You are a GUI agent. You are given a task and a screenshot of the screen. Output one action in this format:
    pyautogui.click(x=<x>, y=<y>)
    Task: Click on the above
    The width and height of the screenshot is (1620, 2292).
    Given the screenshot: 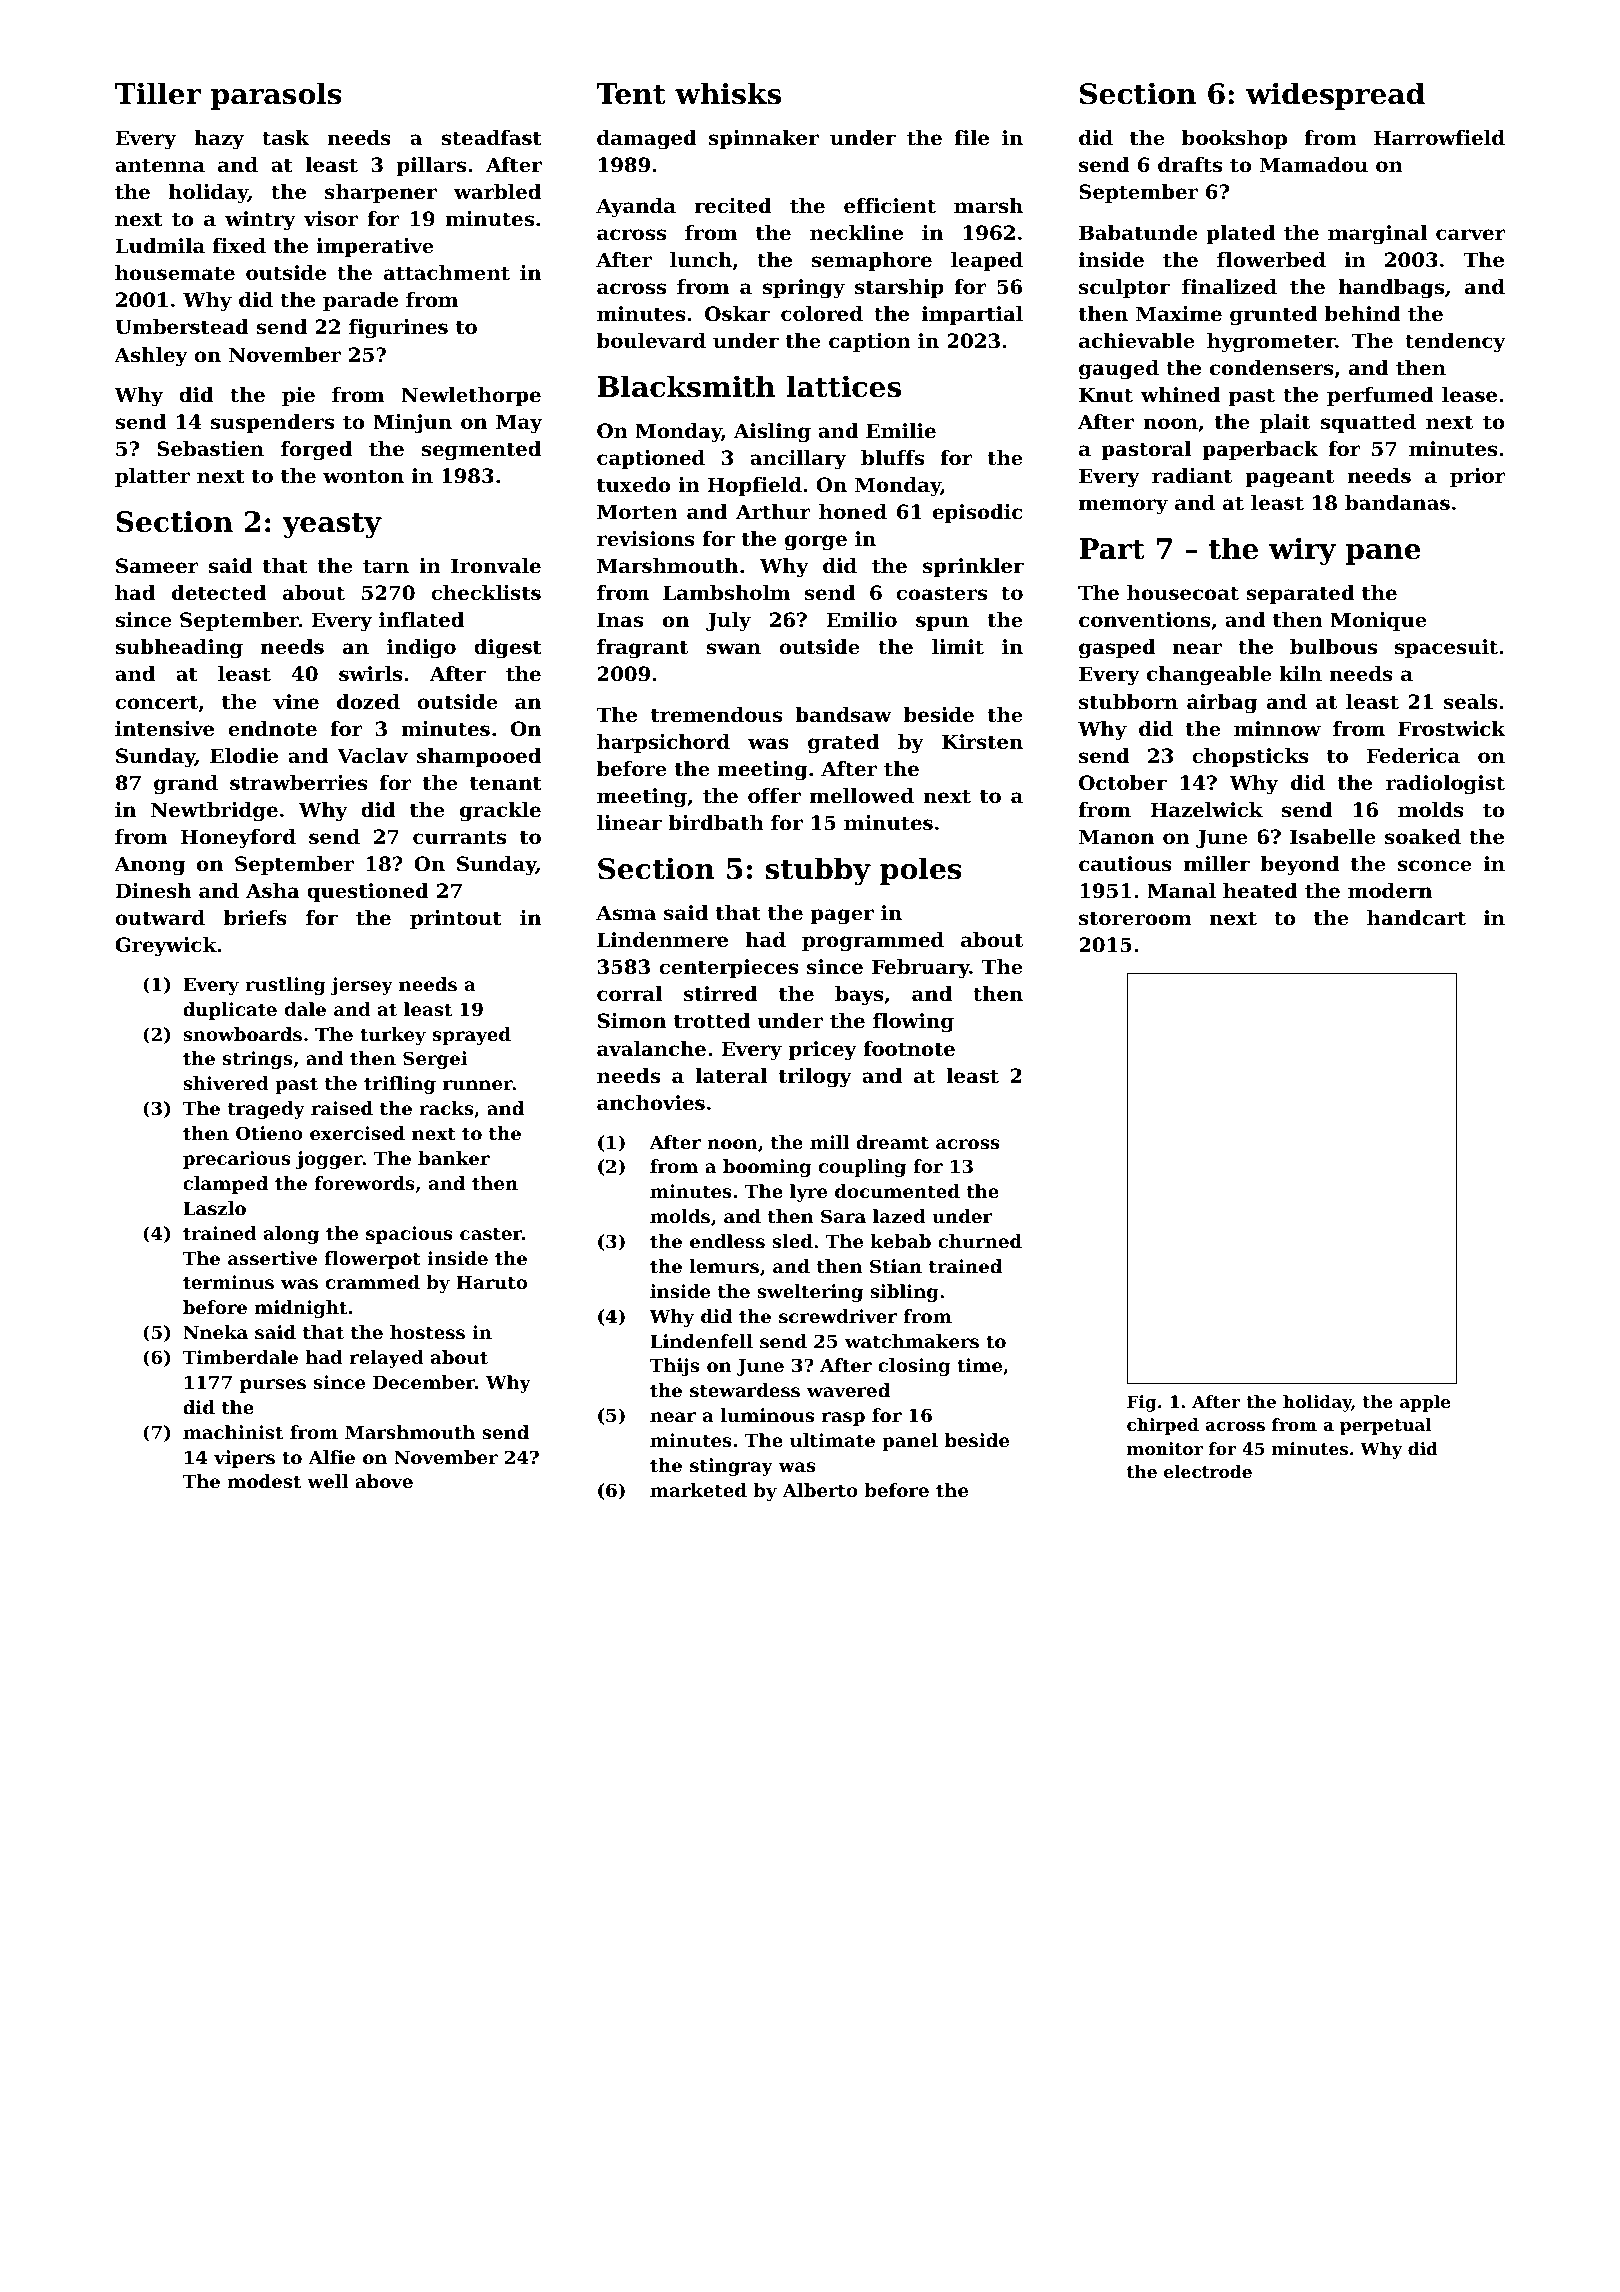 What is the action you would take?
    pyautogui.click(x=384, y=1481)
